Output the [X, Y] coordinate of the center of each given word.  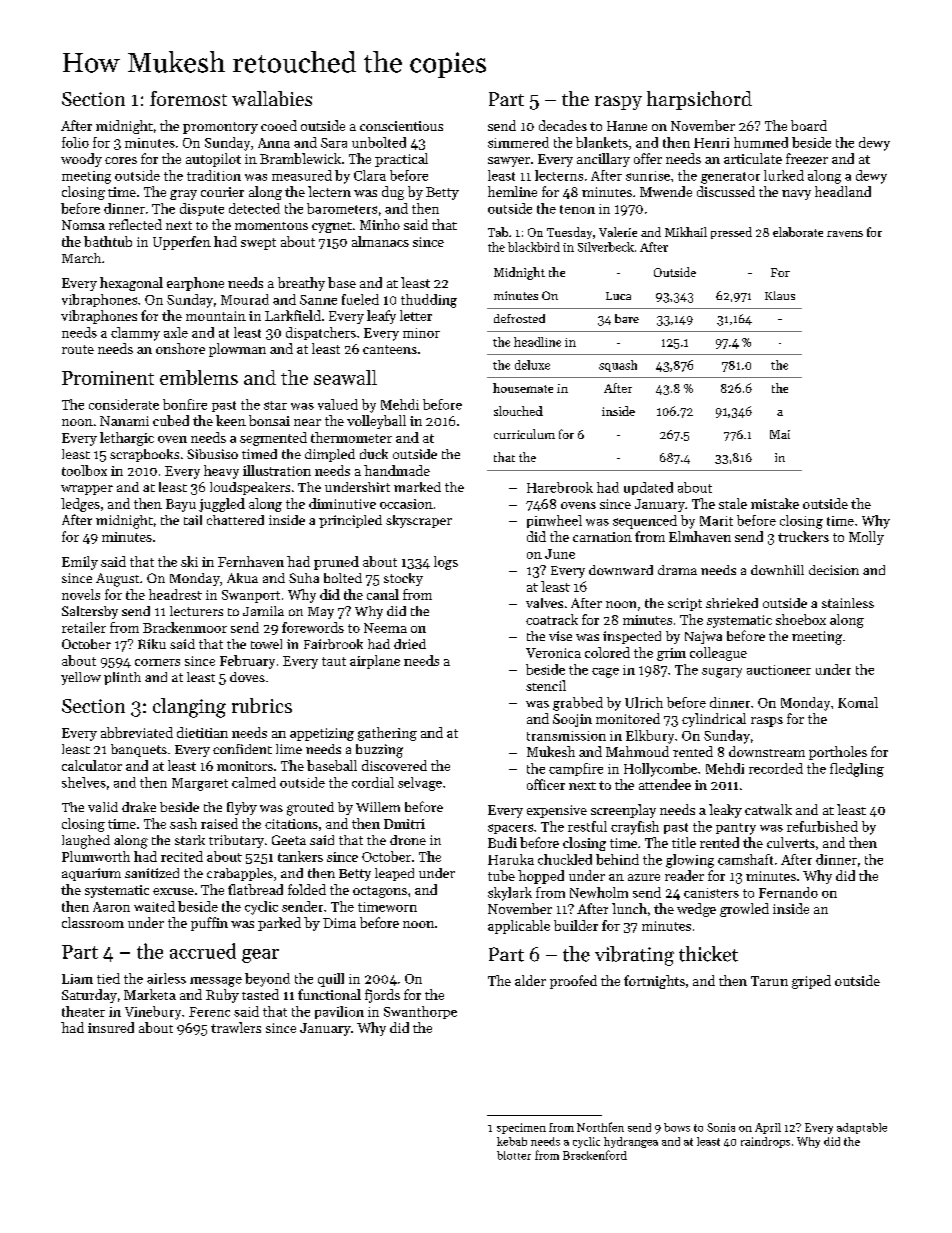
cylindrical [714, 720]
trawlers [236, 1027]
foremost [188, 98]
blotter [514, 1155]
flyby [242, 808]
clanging [189, 708]
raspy [618, 103]
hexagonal [131, 284]
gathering [387, 734]
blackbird [534, 247]
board [809, 125]
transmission [566, 736]
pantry [736, 829]
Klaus [780, 295]
